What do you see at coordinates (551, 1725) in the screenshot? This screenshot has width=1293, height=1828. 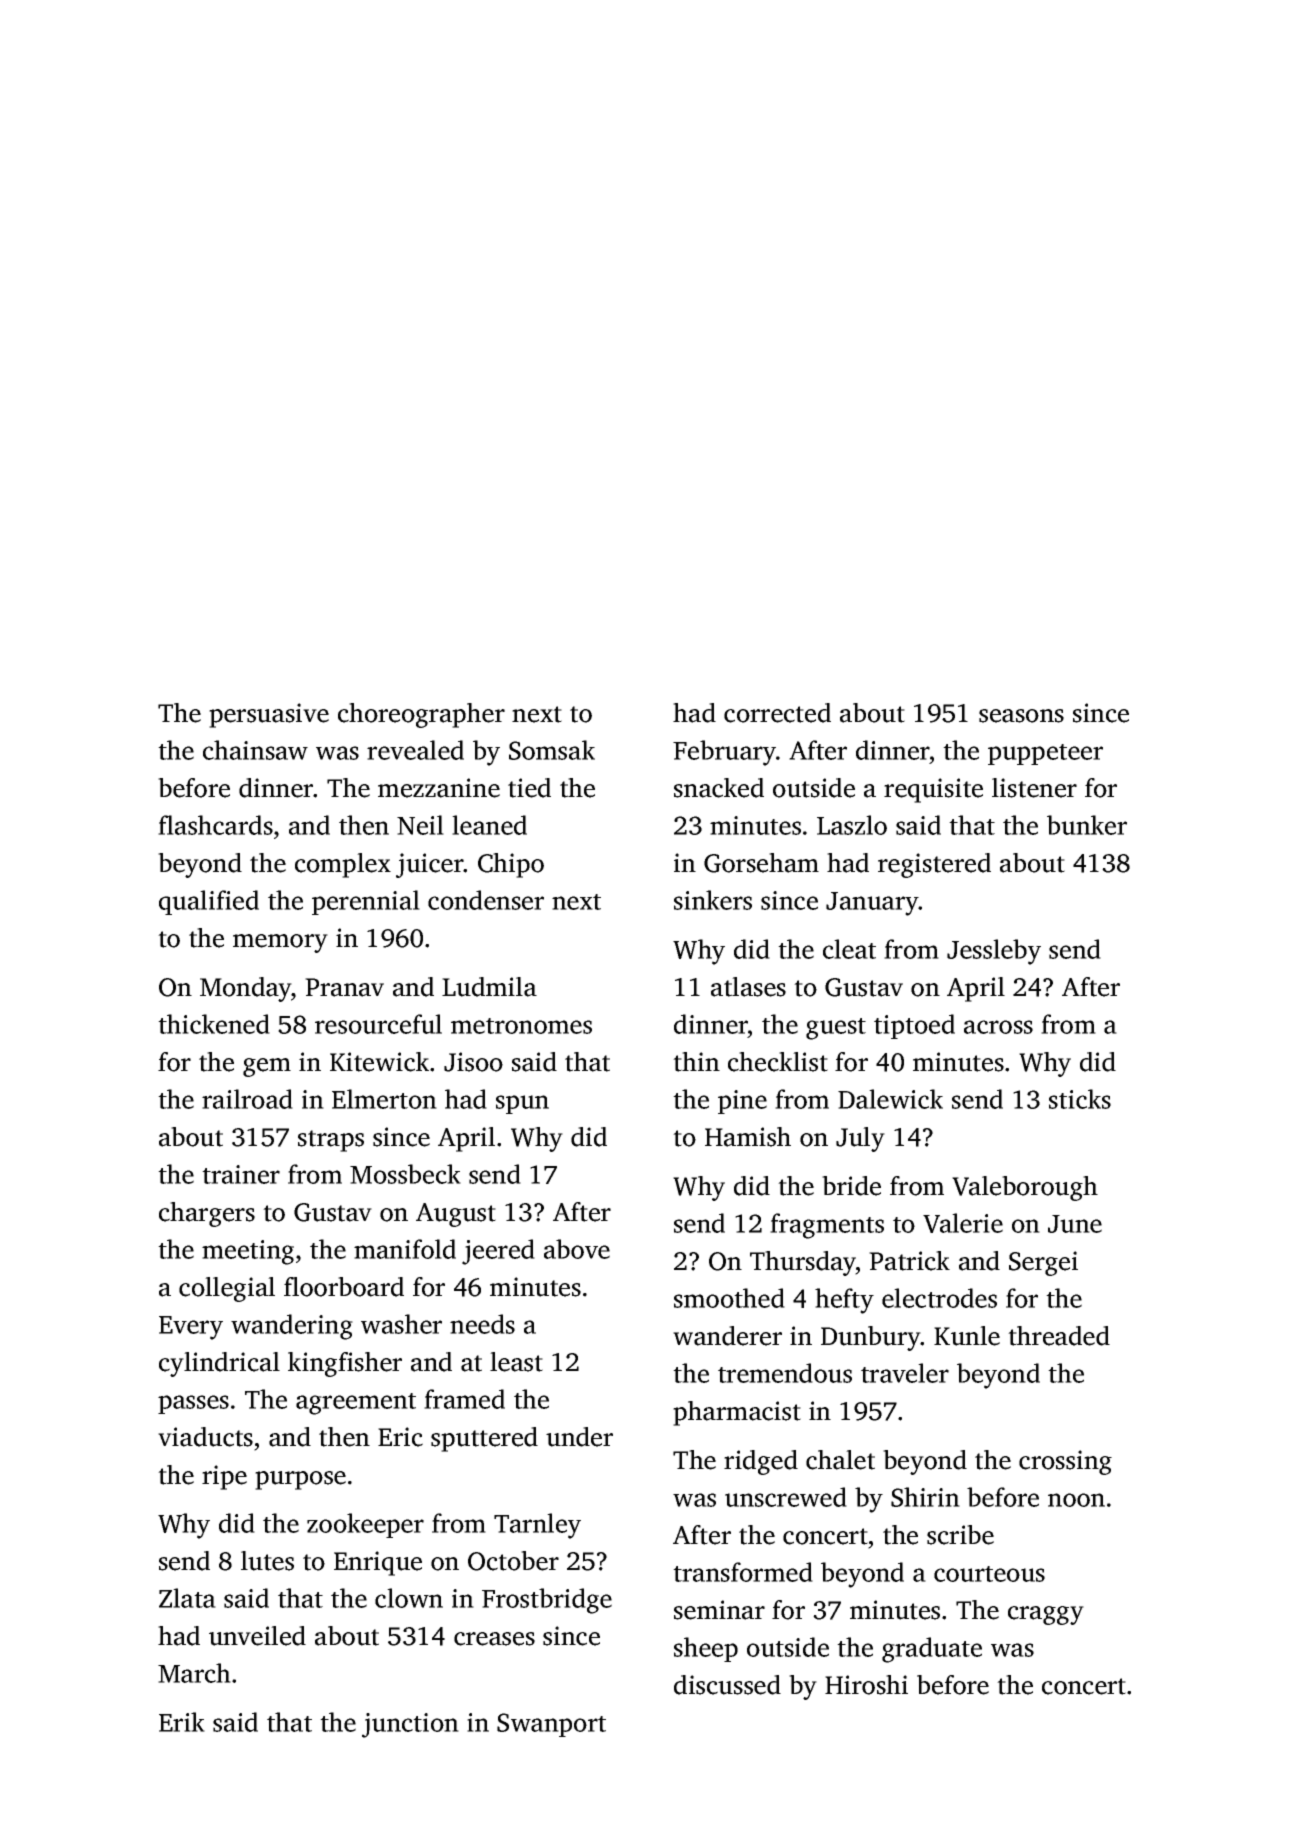 I see `Swanport` at bounding box center [551, 1725].
